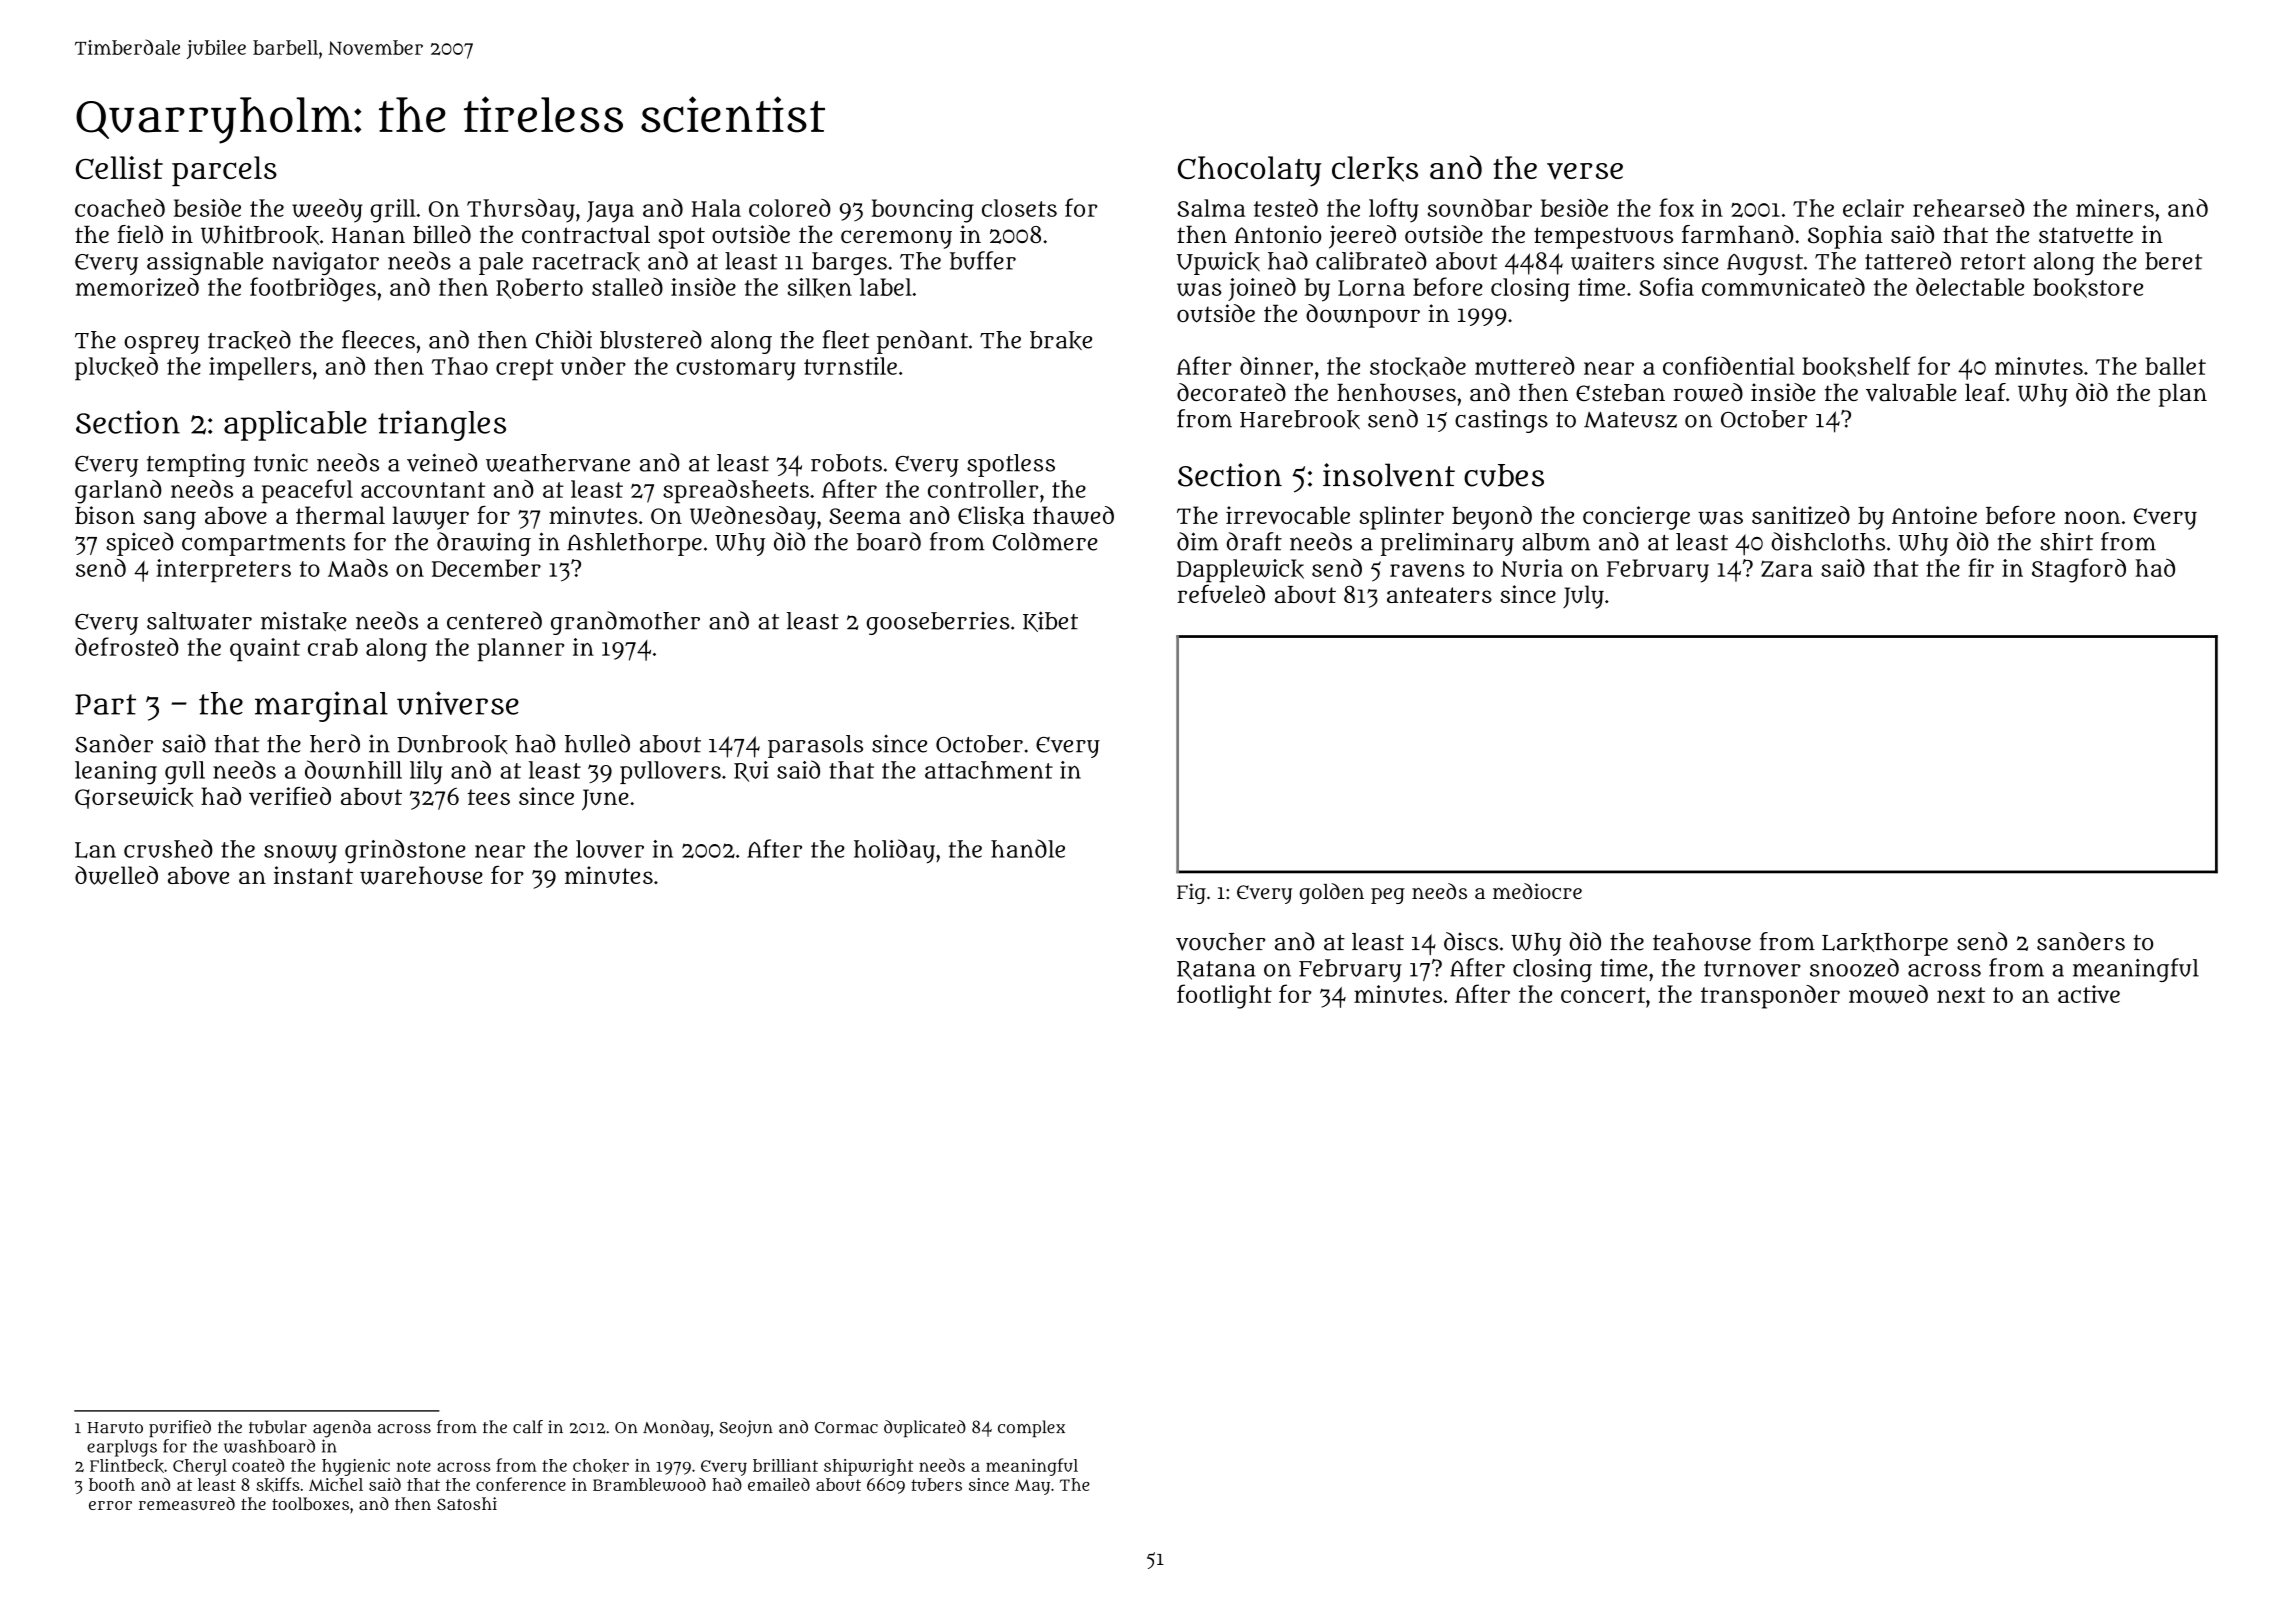  Describe the element at coordinates (1873, 208) in the screenshot. I see `eclair` at that location.
